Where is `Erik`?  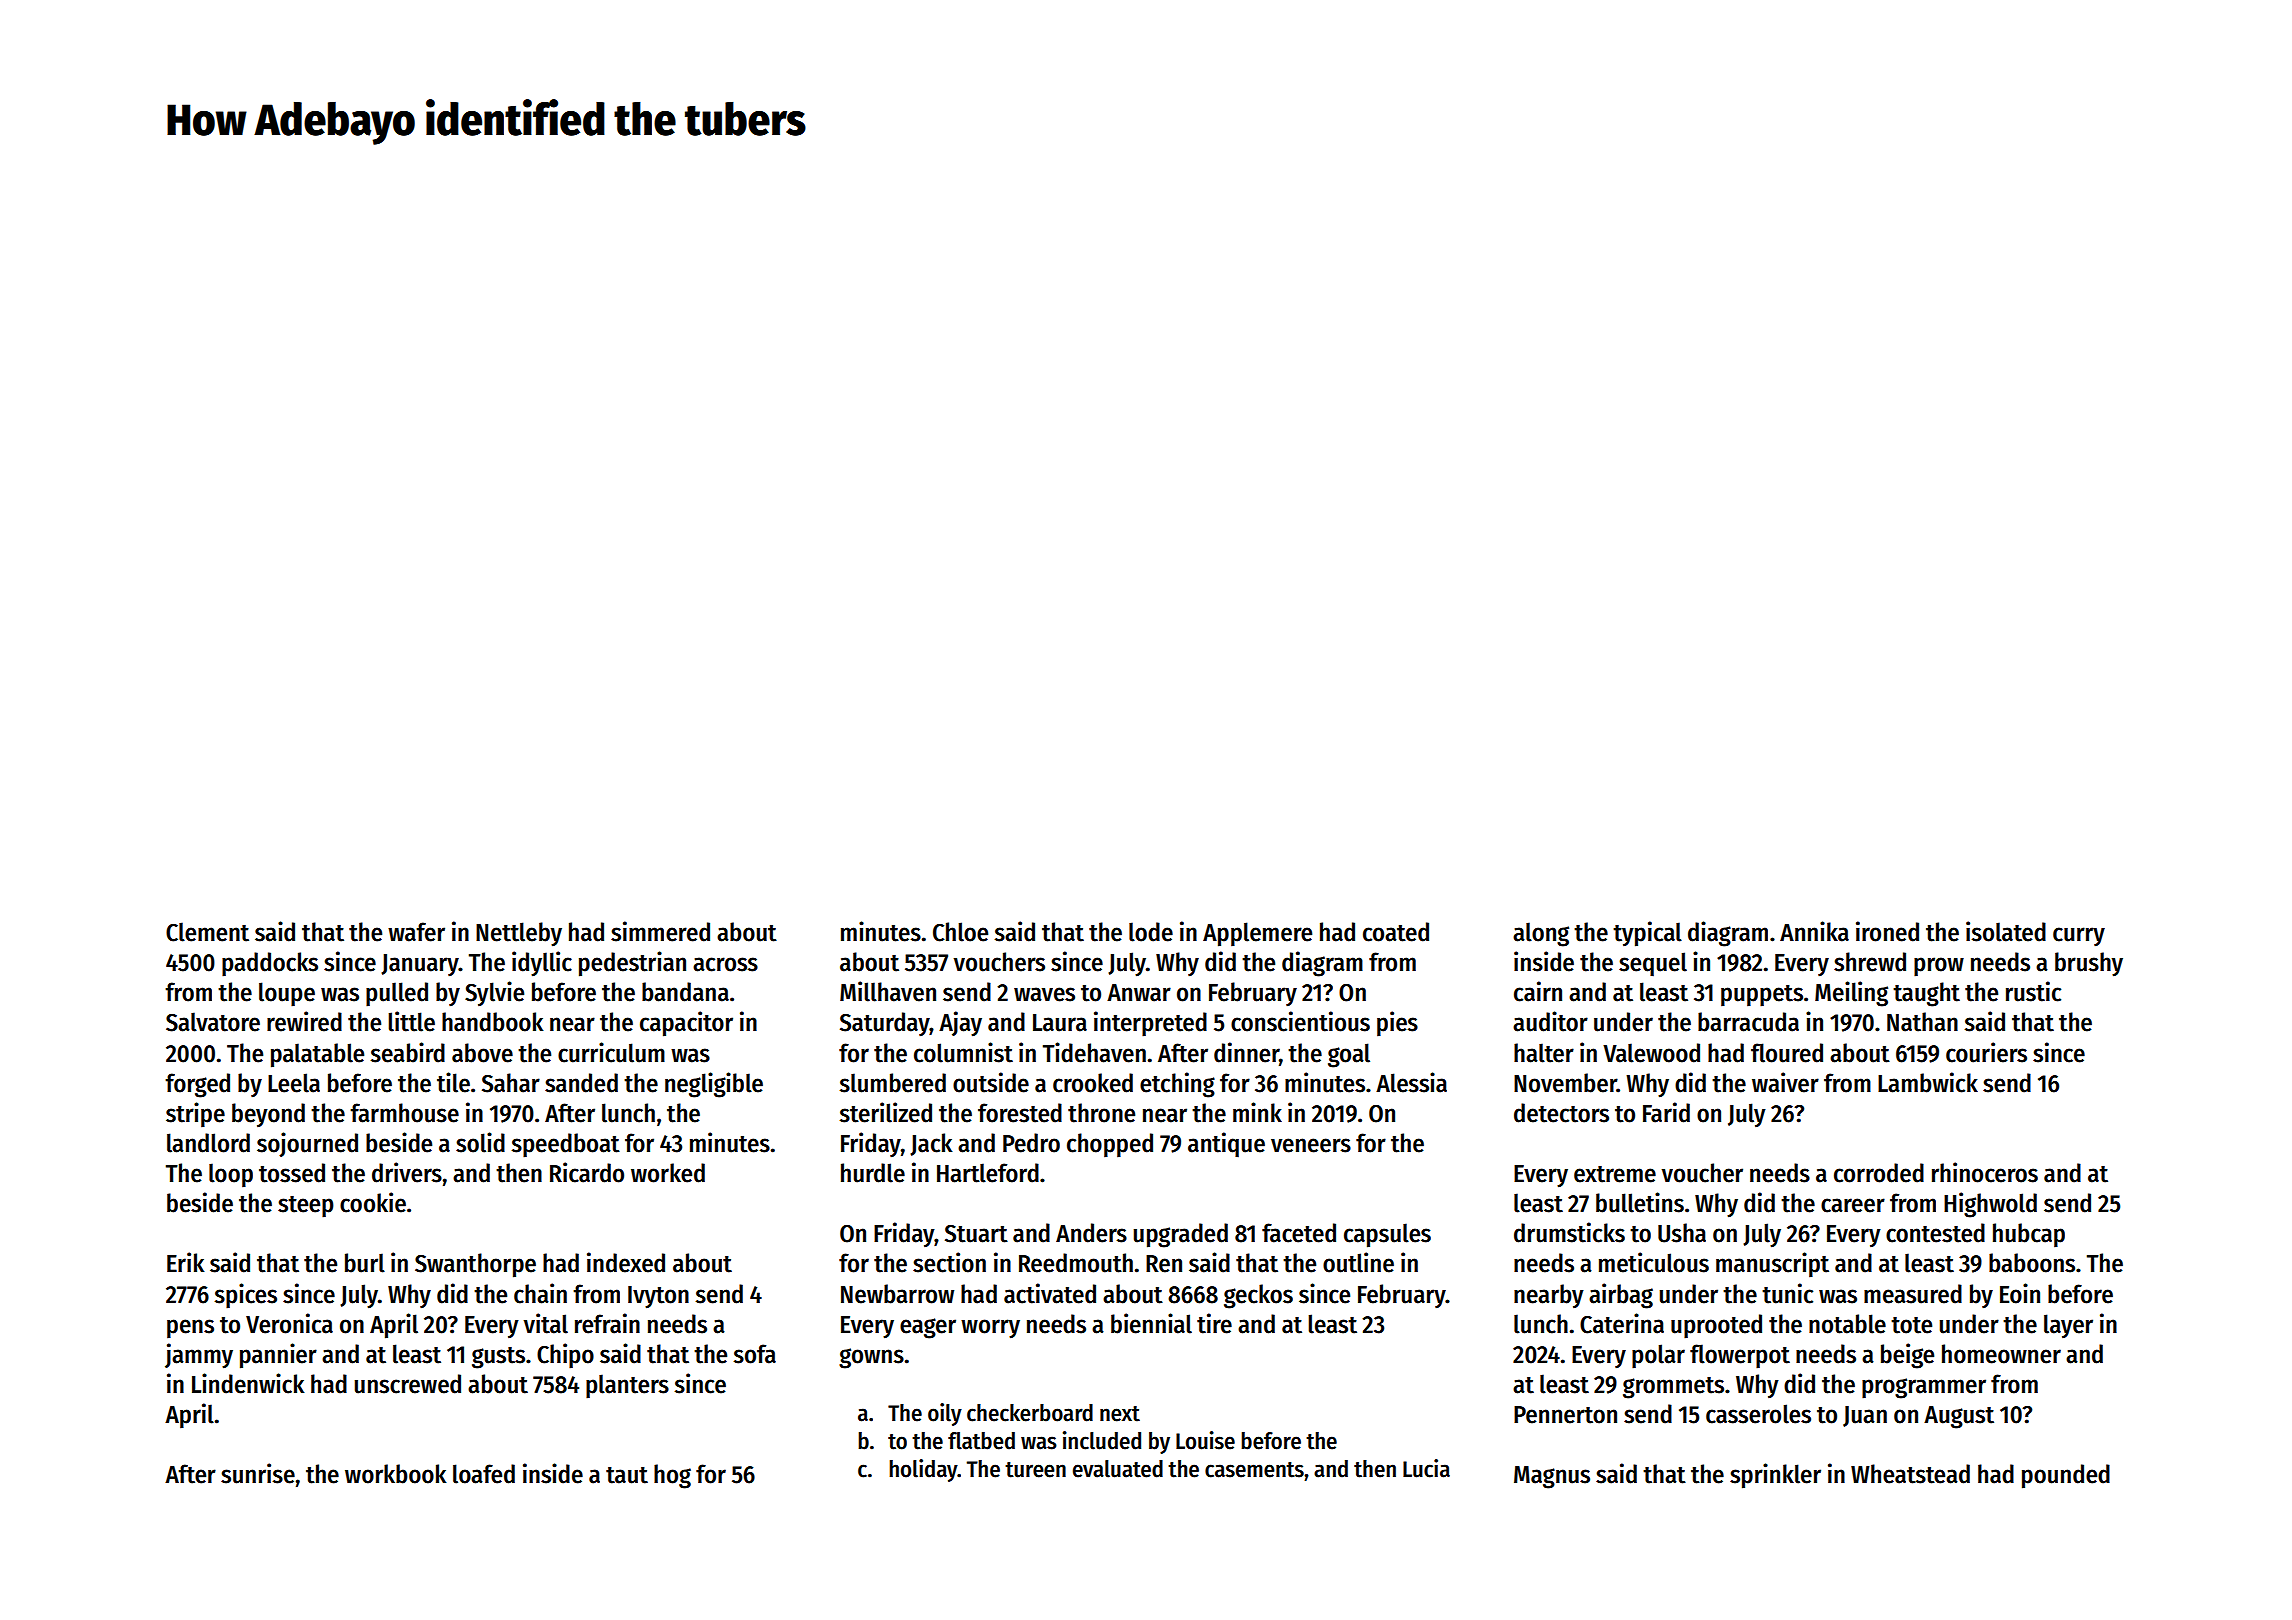 Erik is located at coordinates (185, 1262).
